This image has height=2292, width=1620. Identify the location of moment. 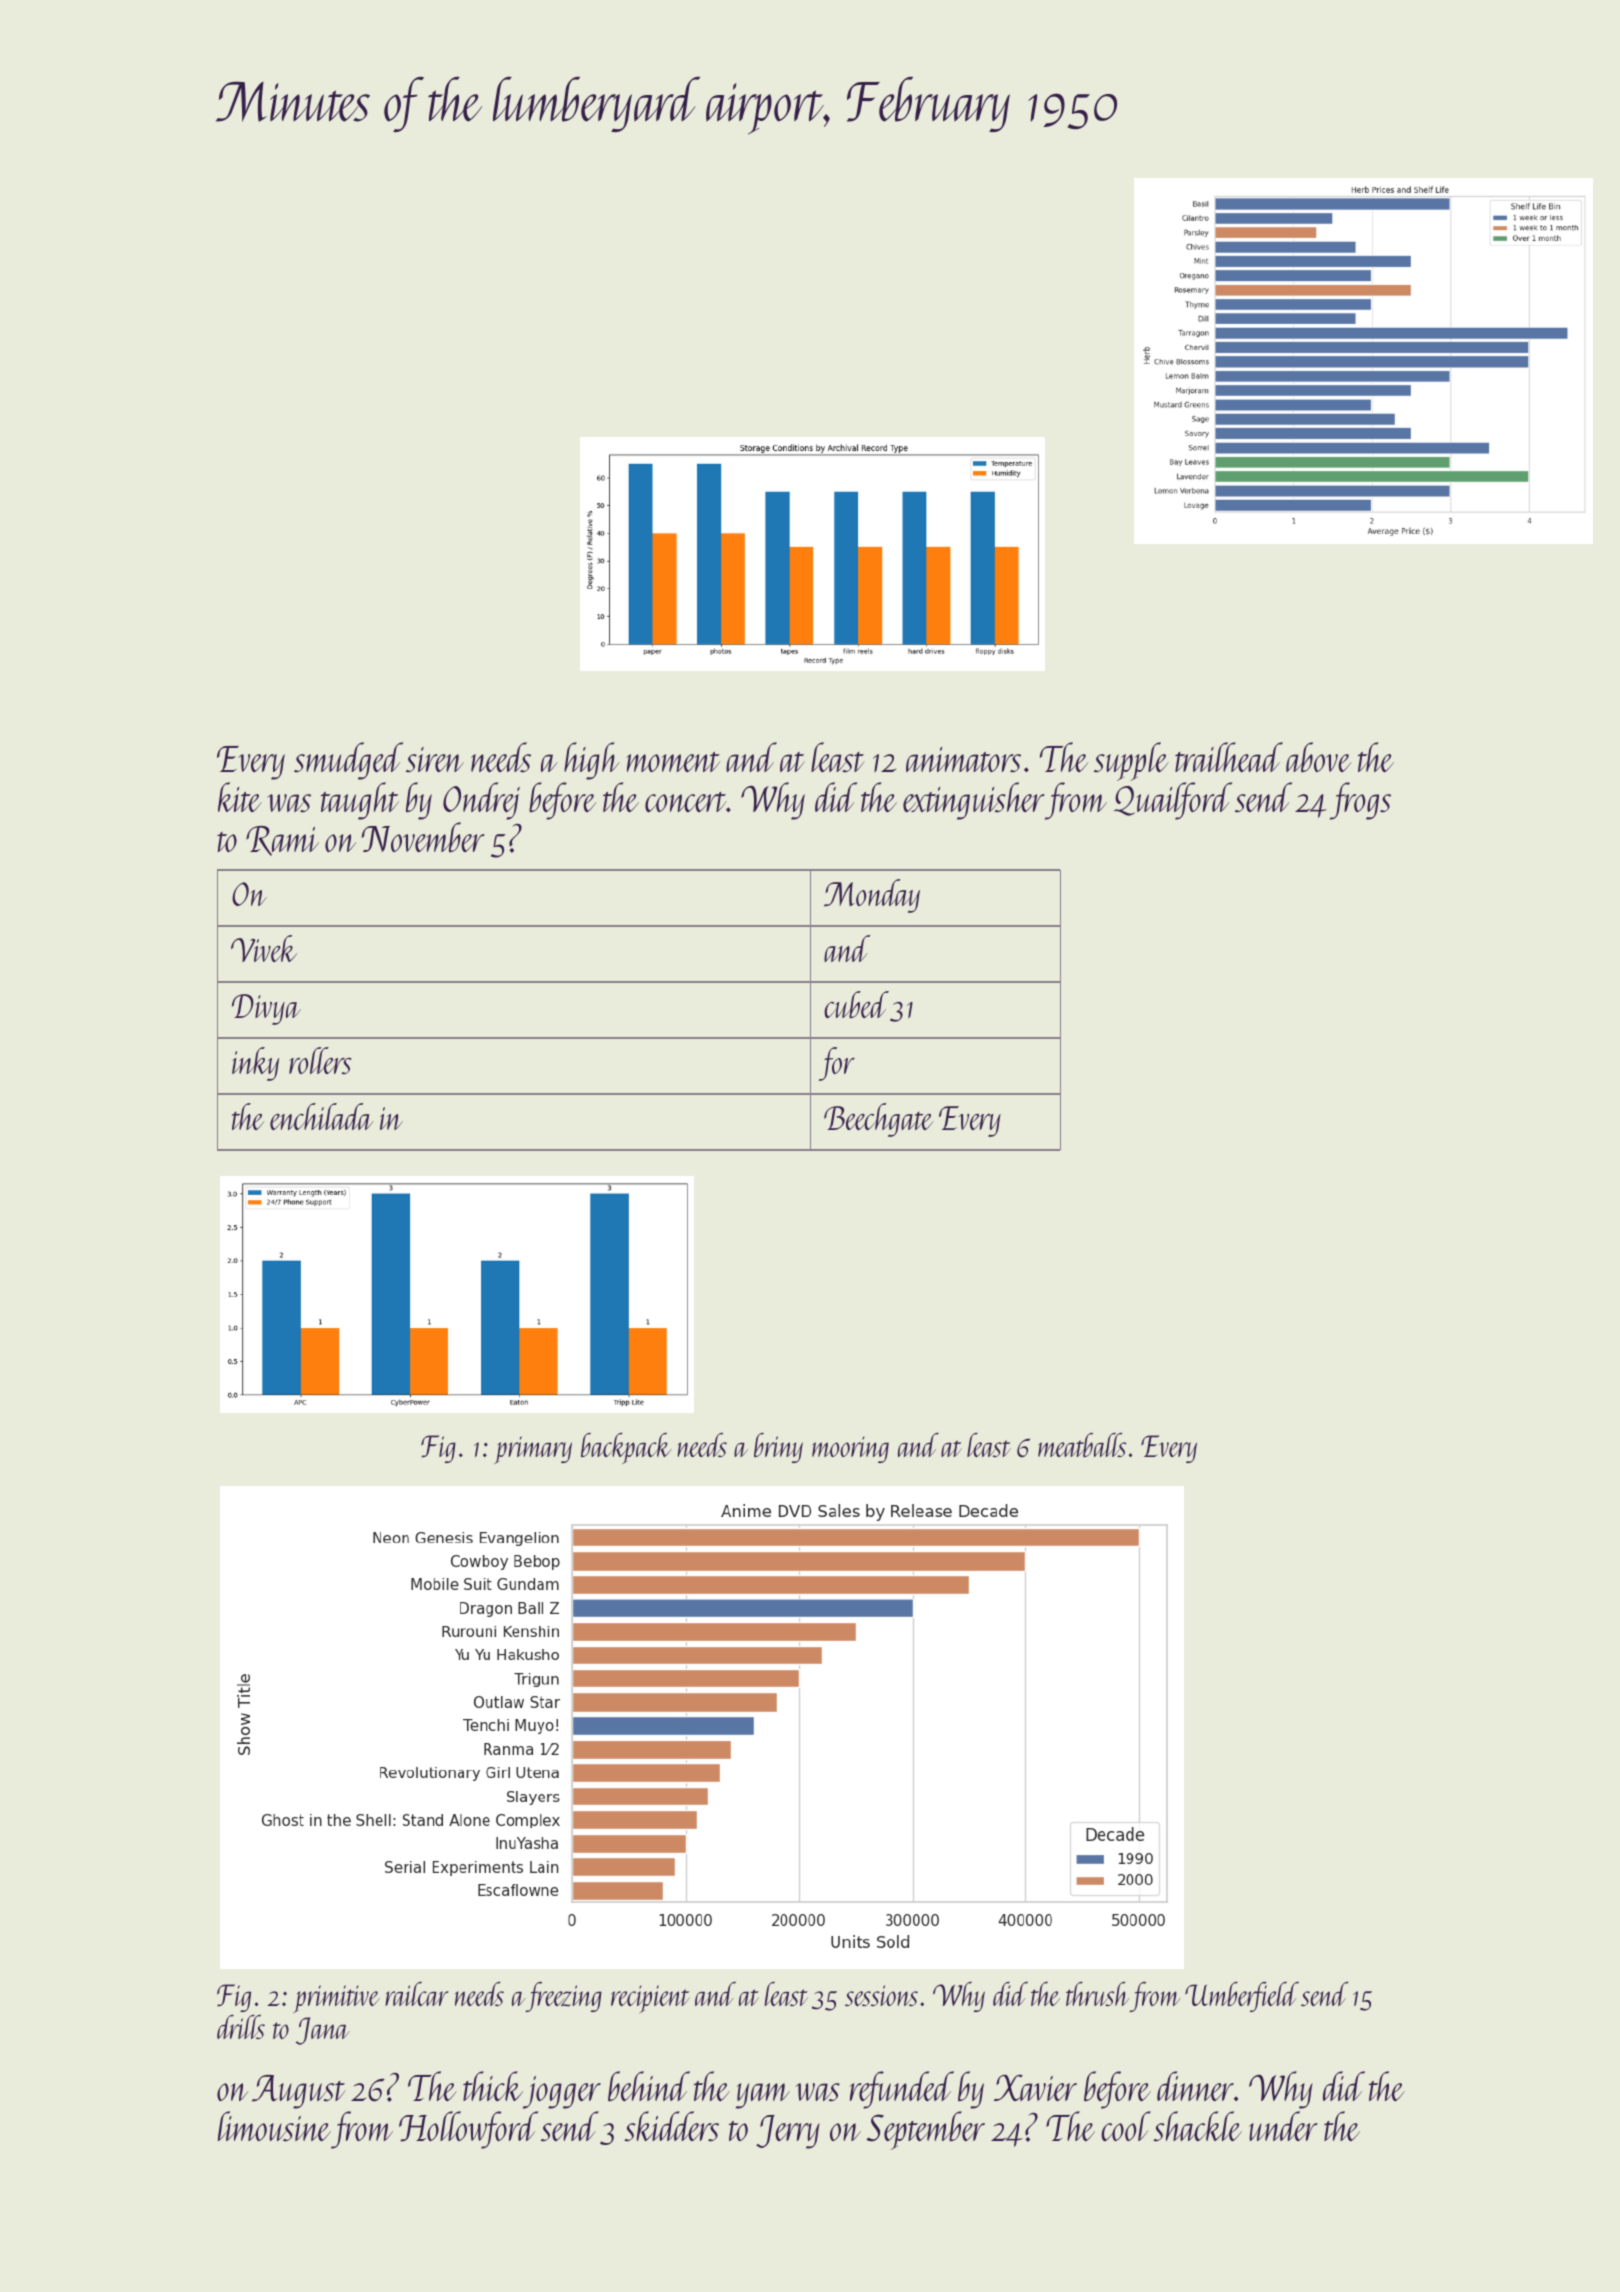
(673, 762).
